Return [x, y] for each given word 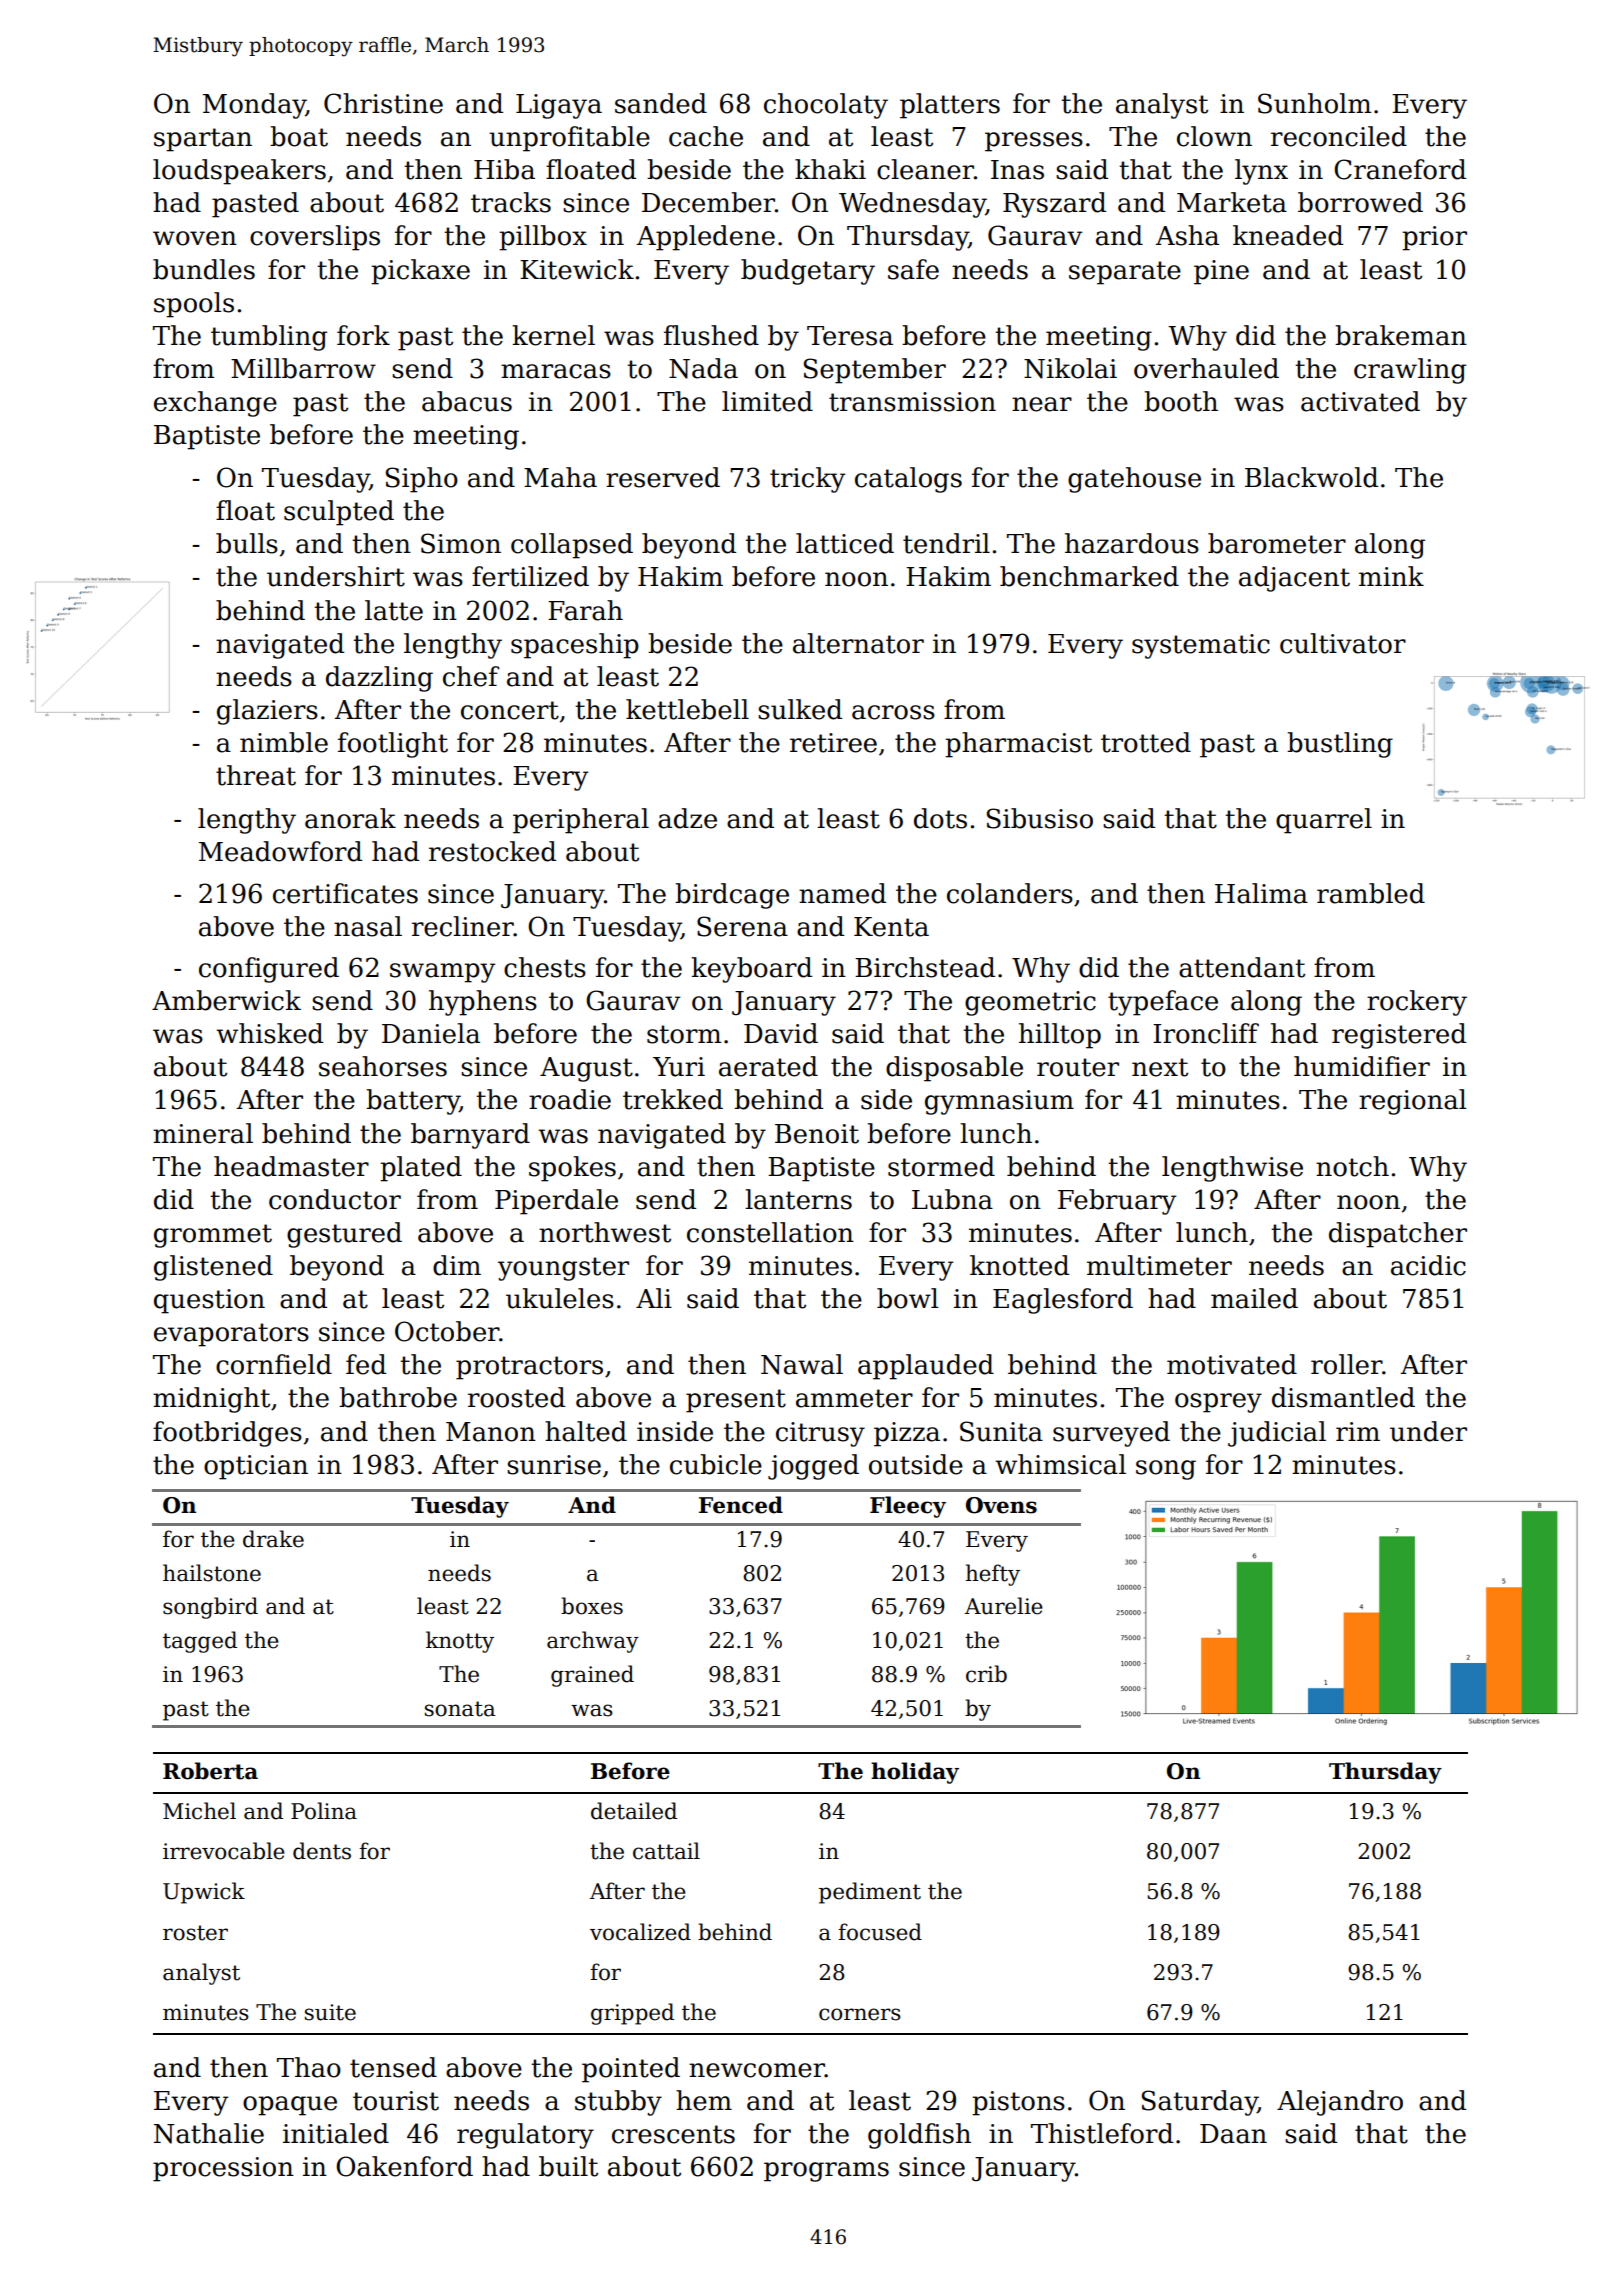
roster [195, 1933]
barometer [1277, 543]
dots [940, 818]
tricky [807, 480]
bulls [247, 543]
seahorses [383, 1066]
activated [1360, 401]
